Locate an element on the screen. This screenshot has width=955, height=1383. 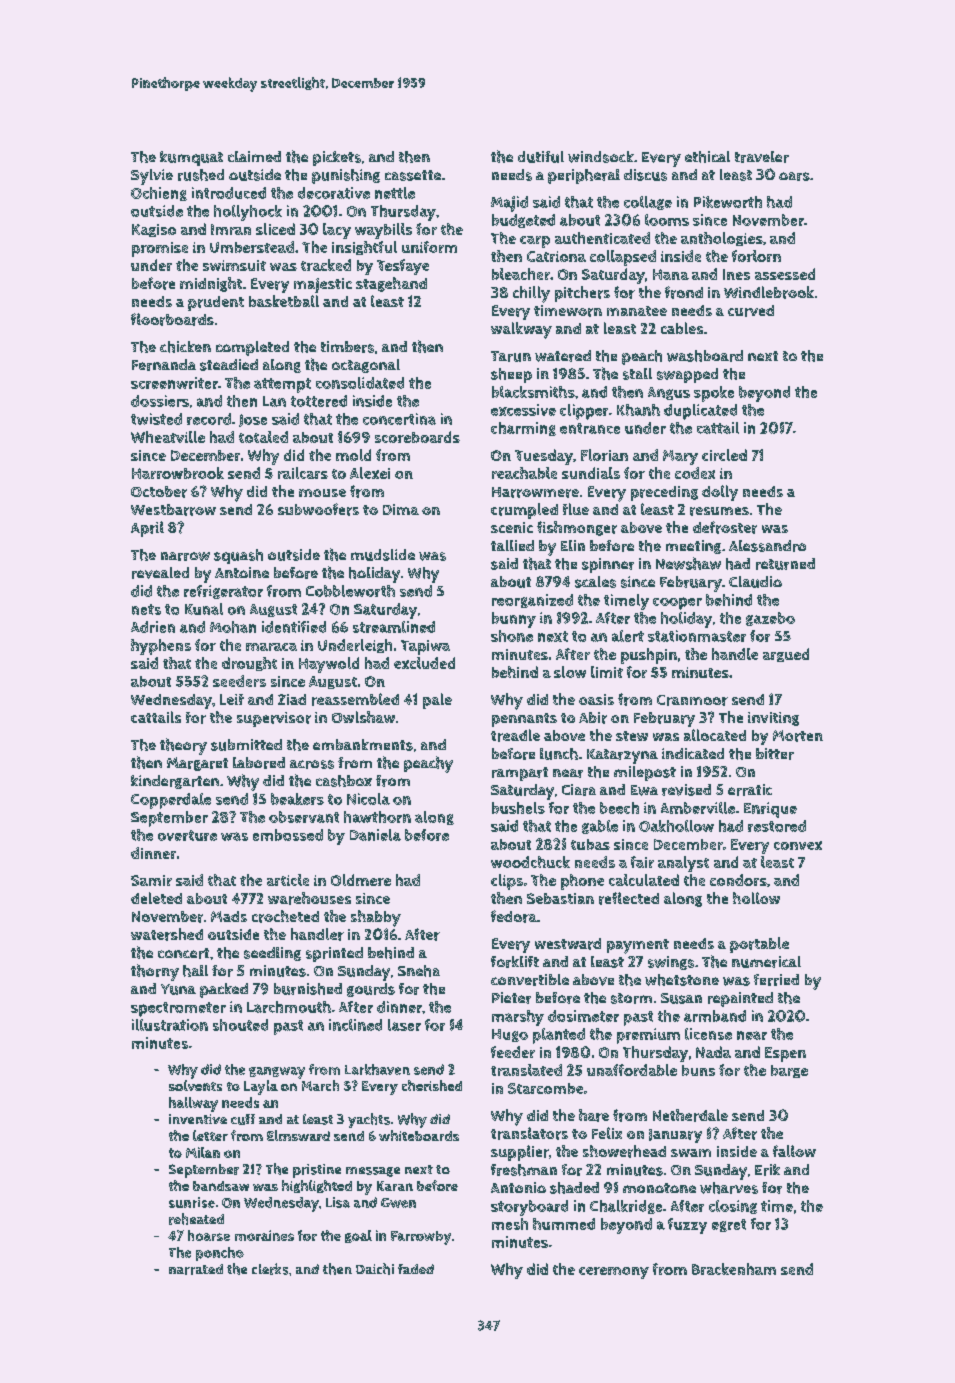
narrated is located at coordinates (196, 1269).
